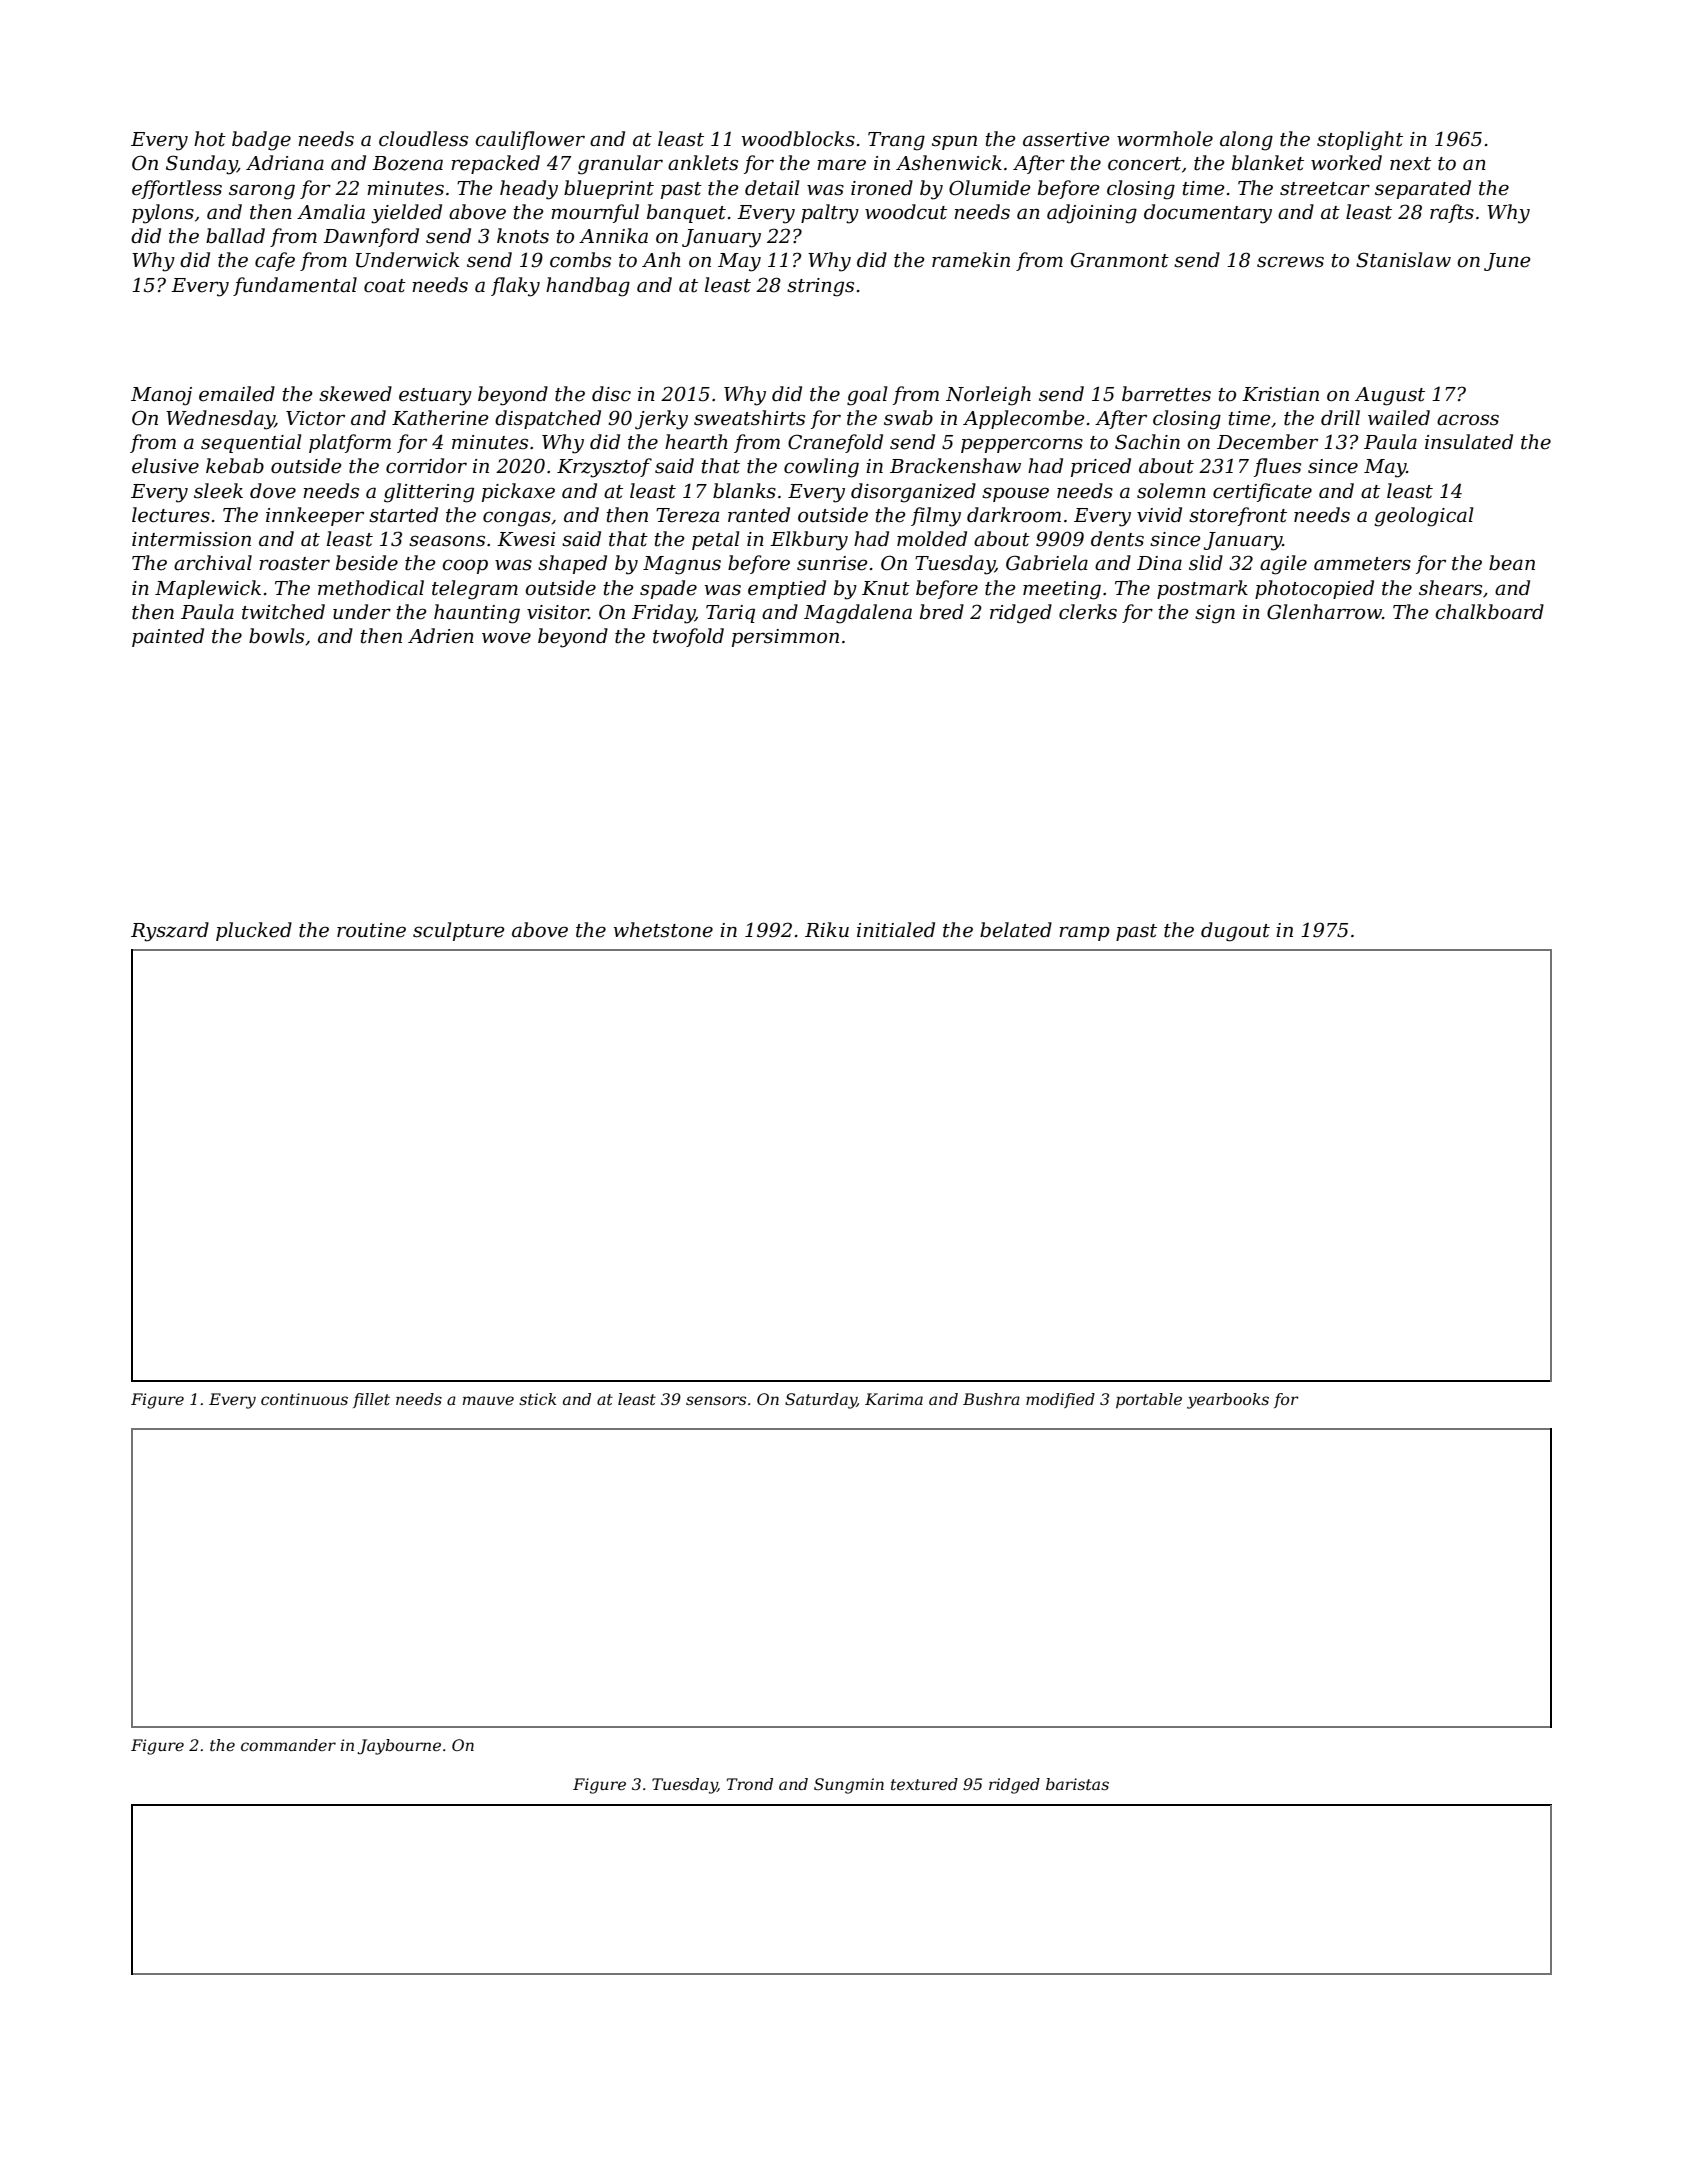  Describe the element at coordinates (750, 1784) in the page. I see `Trond` at that location.
